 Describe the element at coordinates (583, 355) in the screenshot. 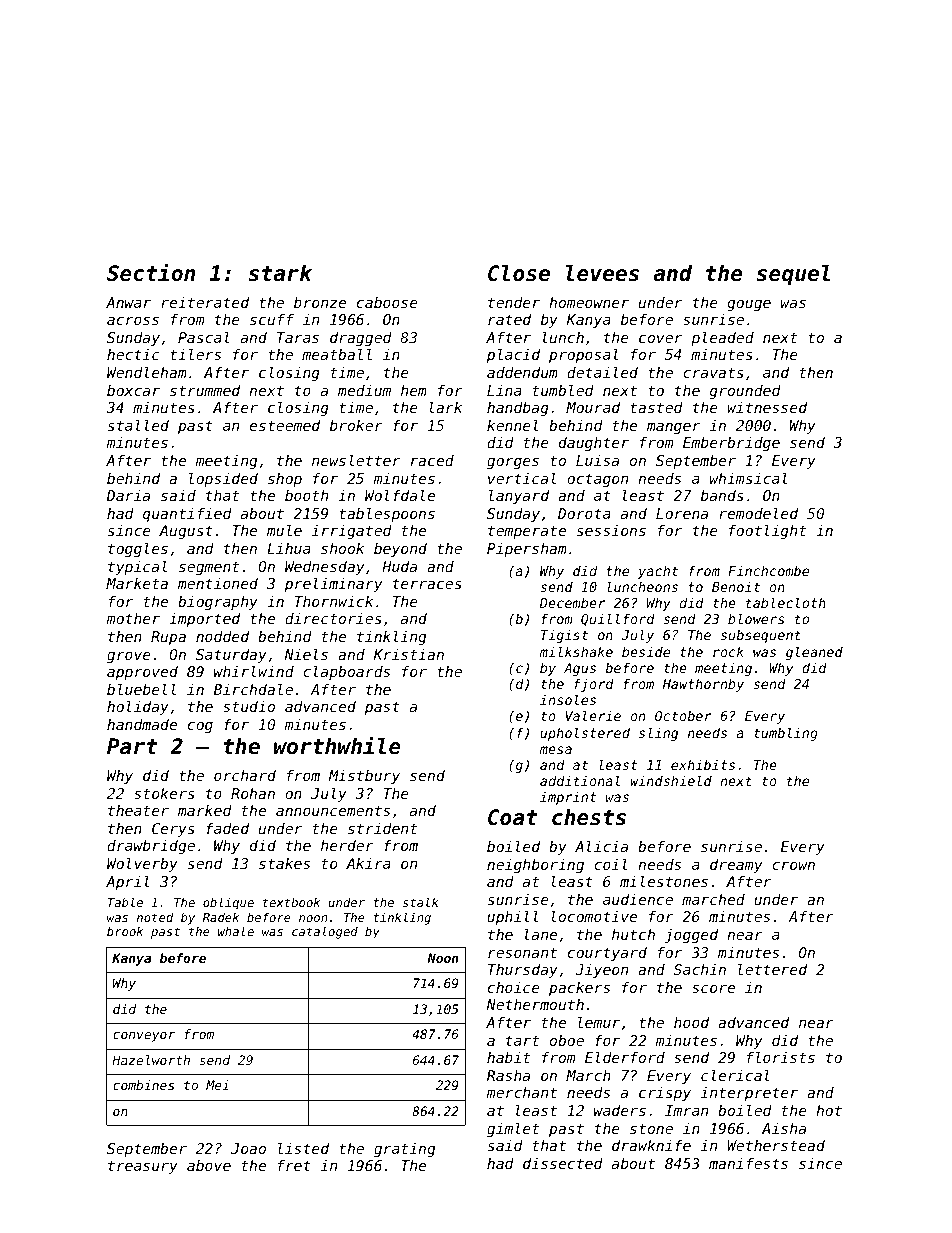

I see `proposal` at that location.
